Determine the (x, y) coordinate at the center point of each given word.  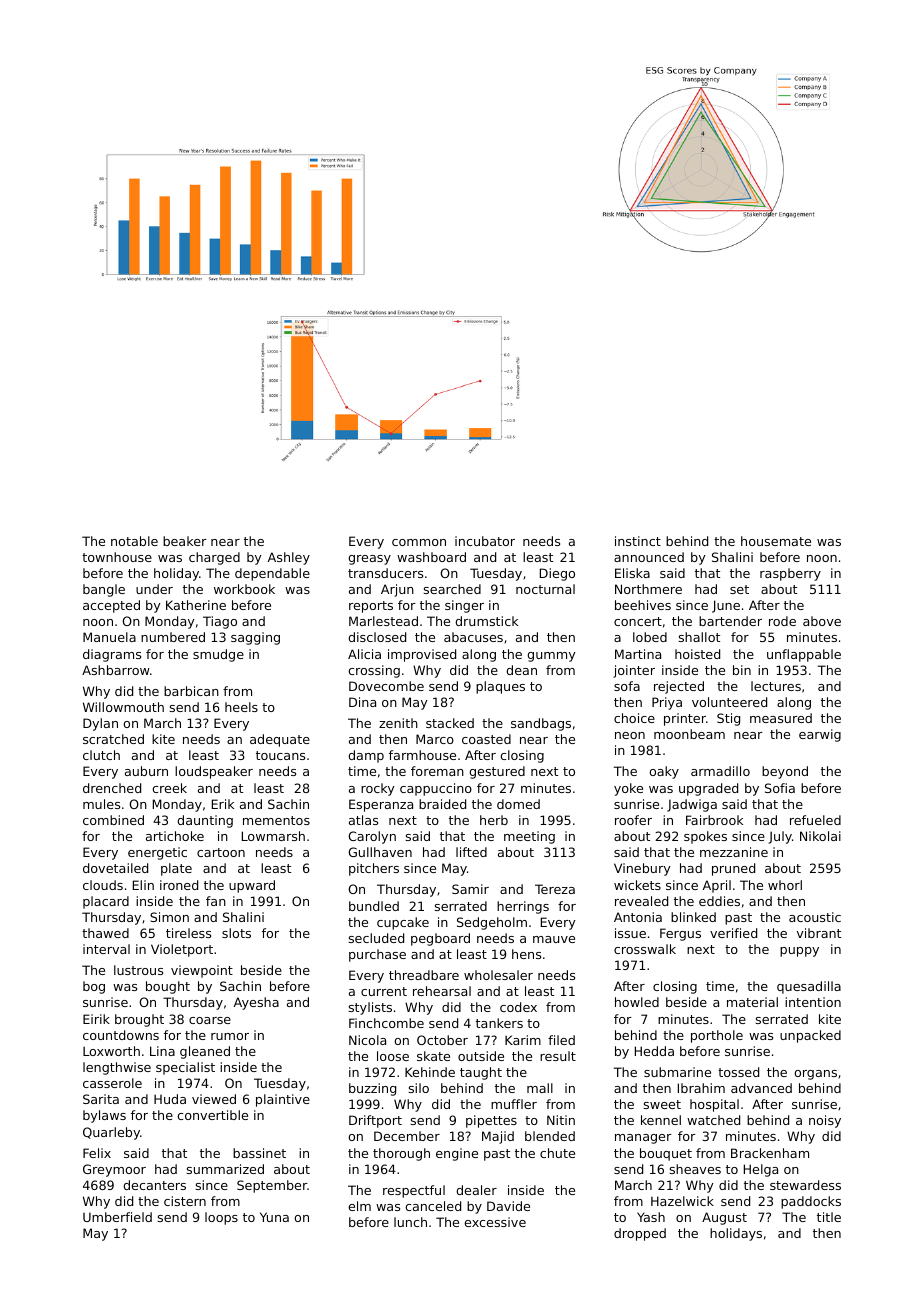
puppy (799, 952)
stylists (370, 1008)
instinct (638, 541)
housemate (776, 541)
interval (106, 949)
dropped (640, 1234)
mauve (554, 939)
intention (813, 1002)
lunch (410, 1222)
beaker (185, 541)
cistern (185, 1201)
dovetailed (115, 868)
